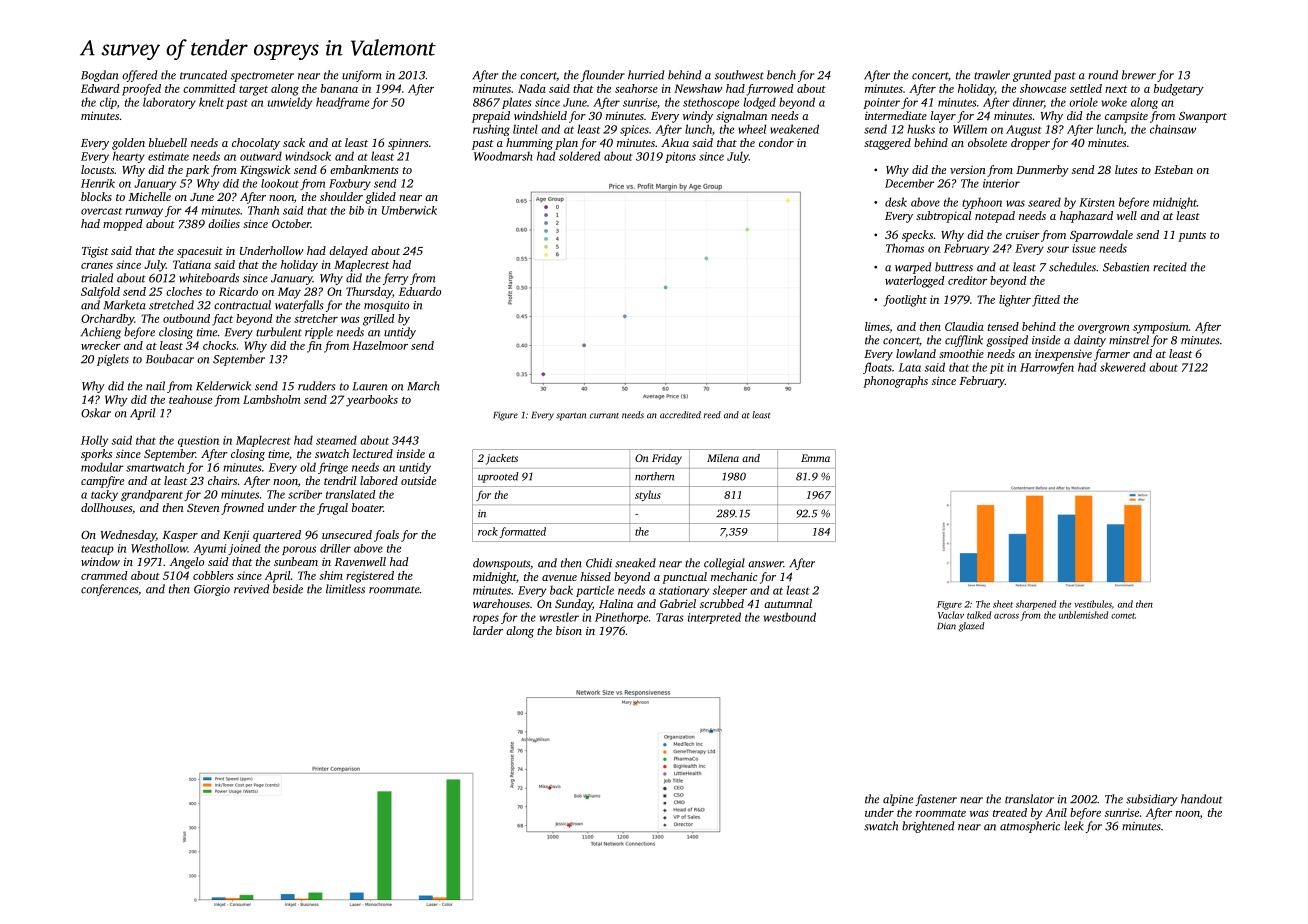 The height and width of the screenshot is (924, 1308). I want to click on alpine, so click(898, 800).
